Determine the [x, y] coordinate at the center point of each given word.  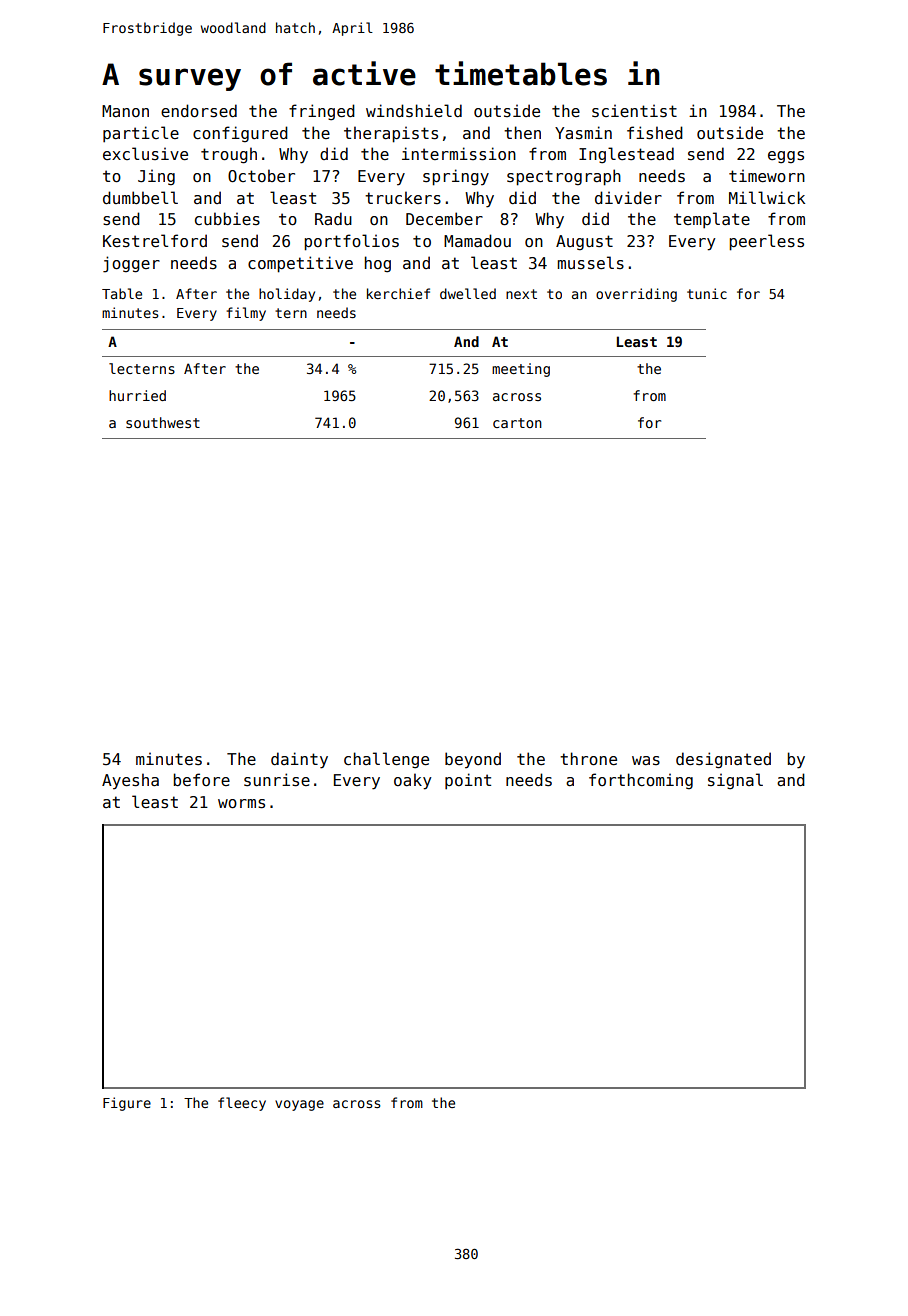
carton [517, 423]
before [202, 779]
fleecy [242, 1104]
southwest [163, 422]
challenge [386, 760]
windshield [414, 111]
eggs [786, 157]
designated [723, 760]
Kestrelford [155, 240]
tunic [707, 293]
